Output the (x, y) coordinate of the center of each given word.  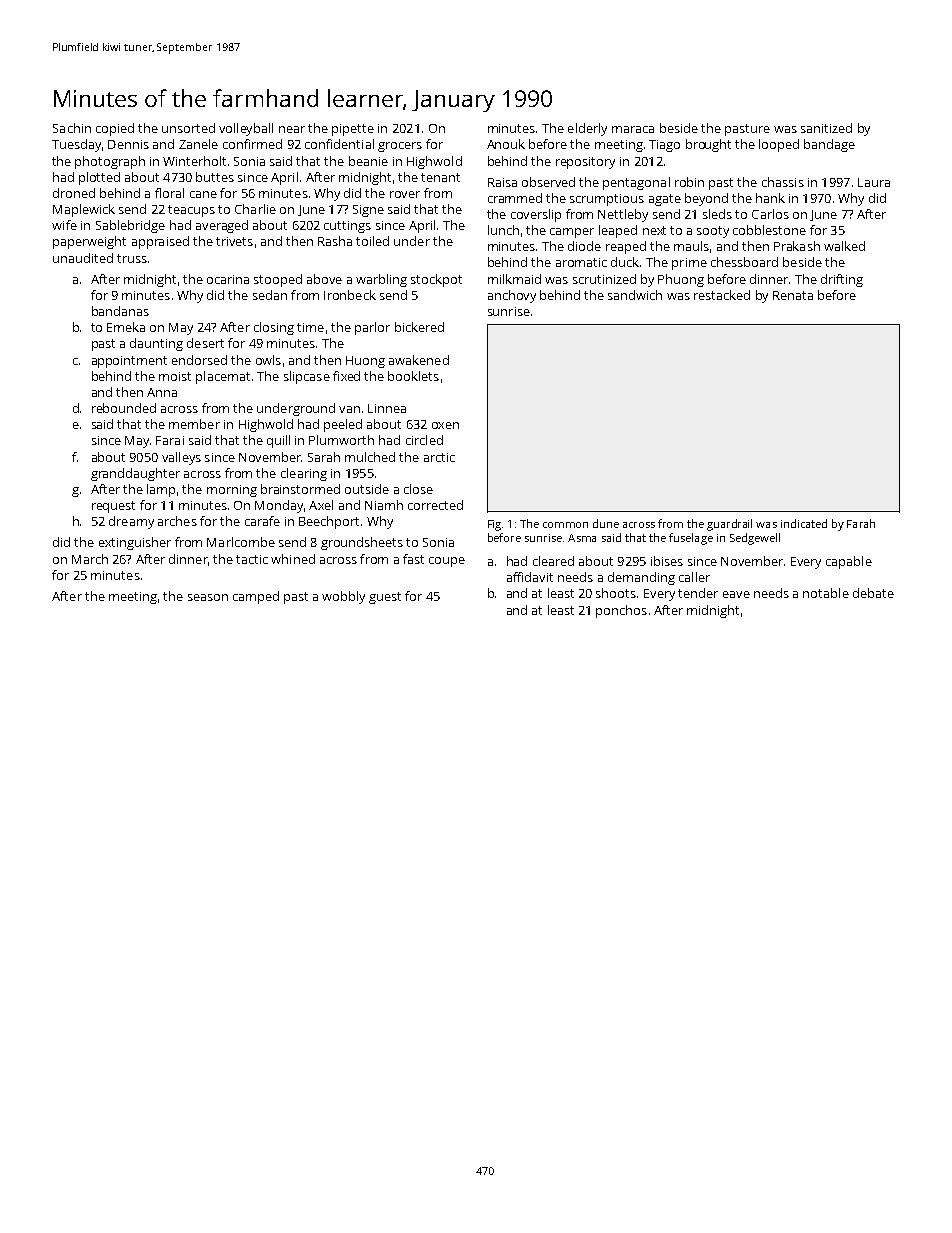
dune (606, 523)
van (349, 409)
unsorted (188, 128)
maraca (633, 129)
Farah (861, 523)
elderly (587, 129)
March (90, 559)
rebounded (124, 408)
